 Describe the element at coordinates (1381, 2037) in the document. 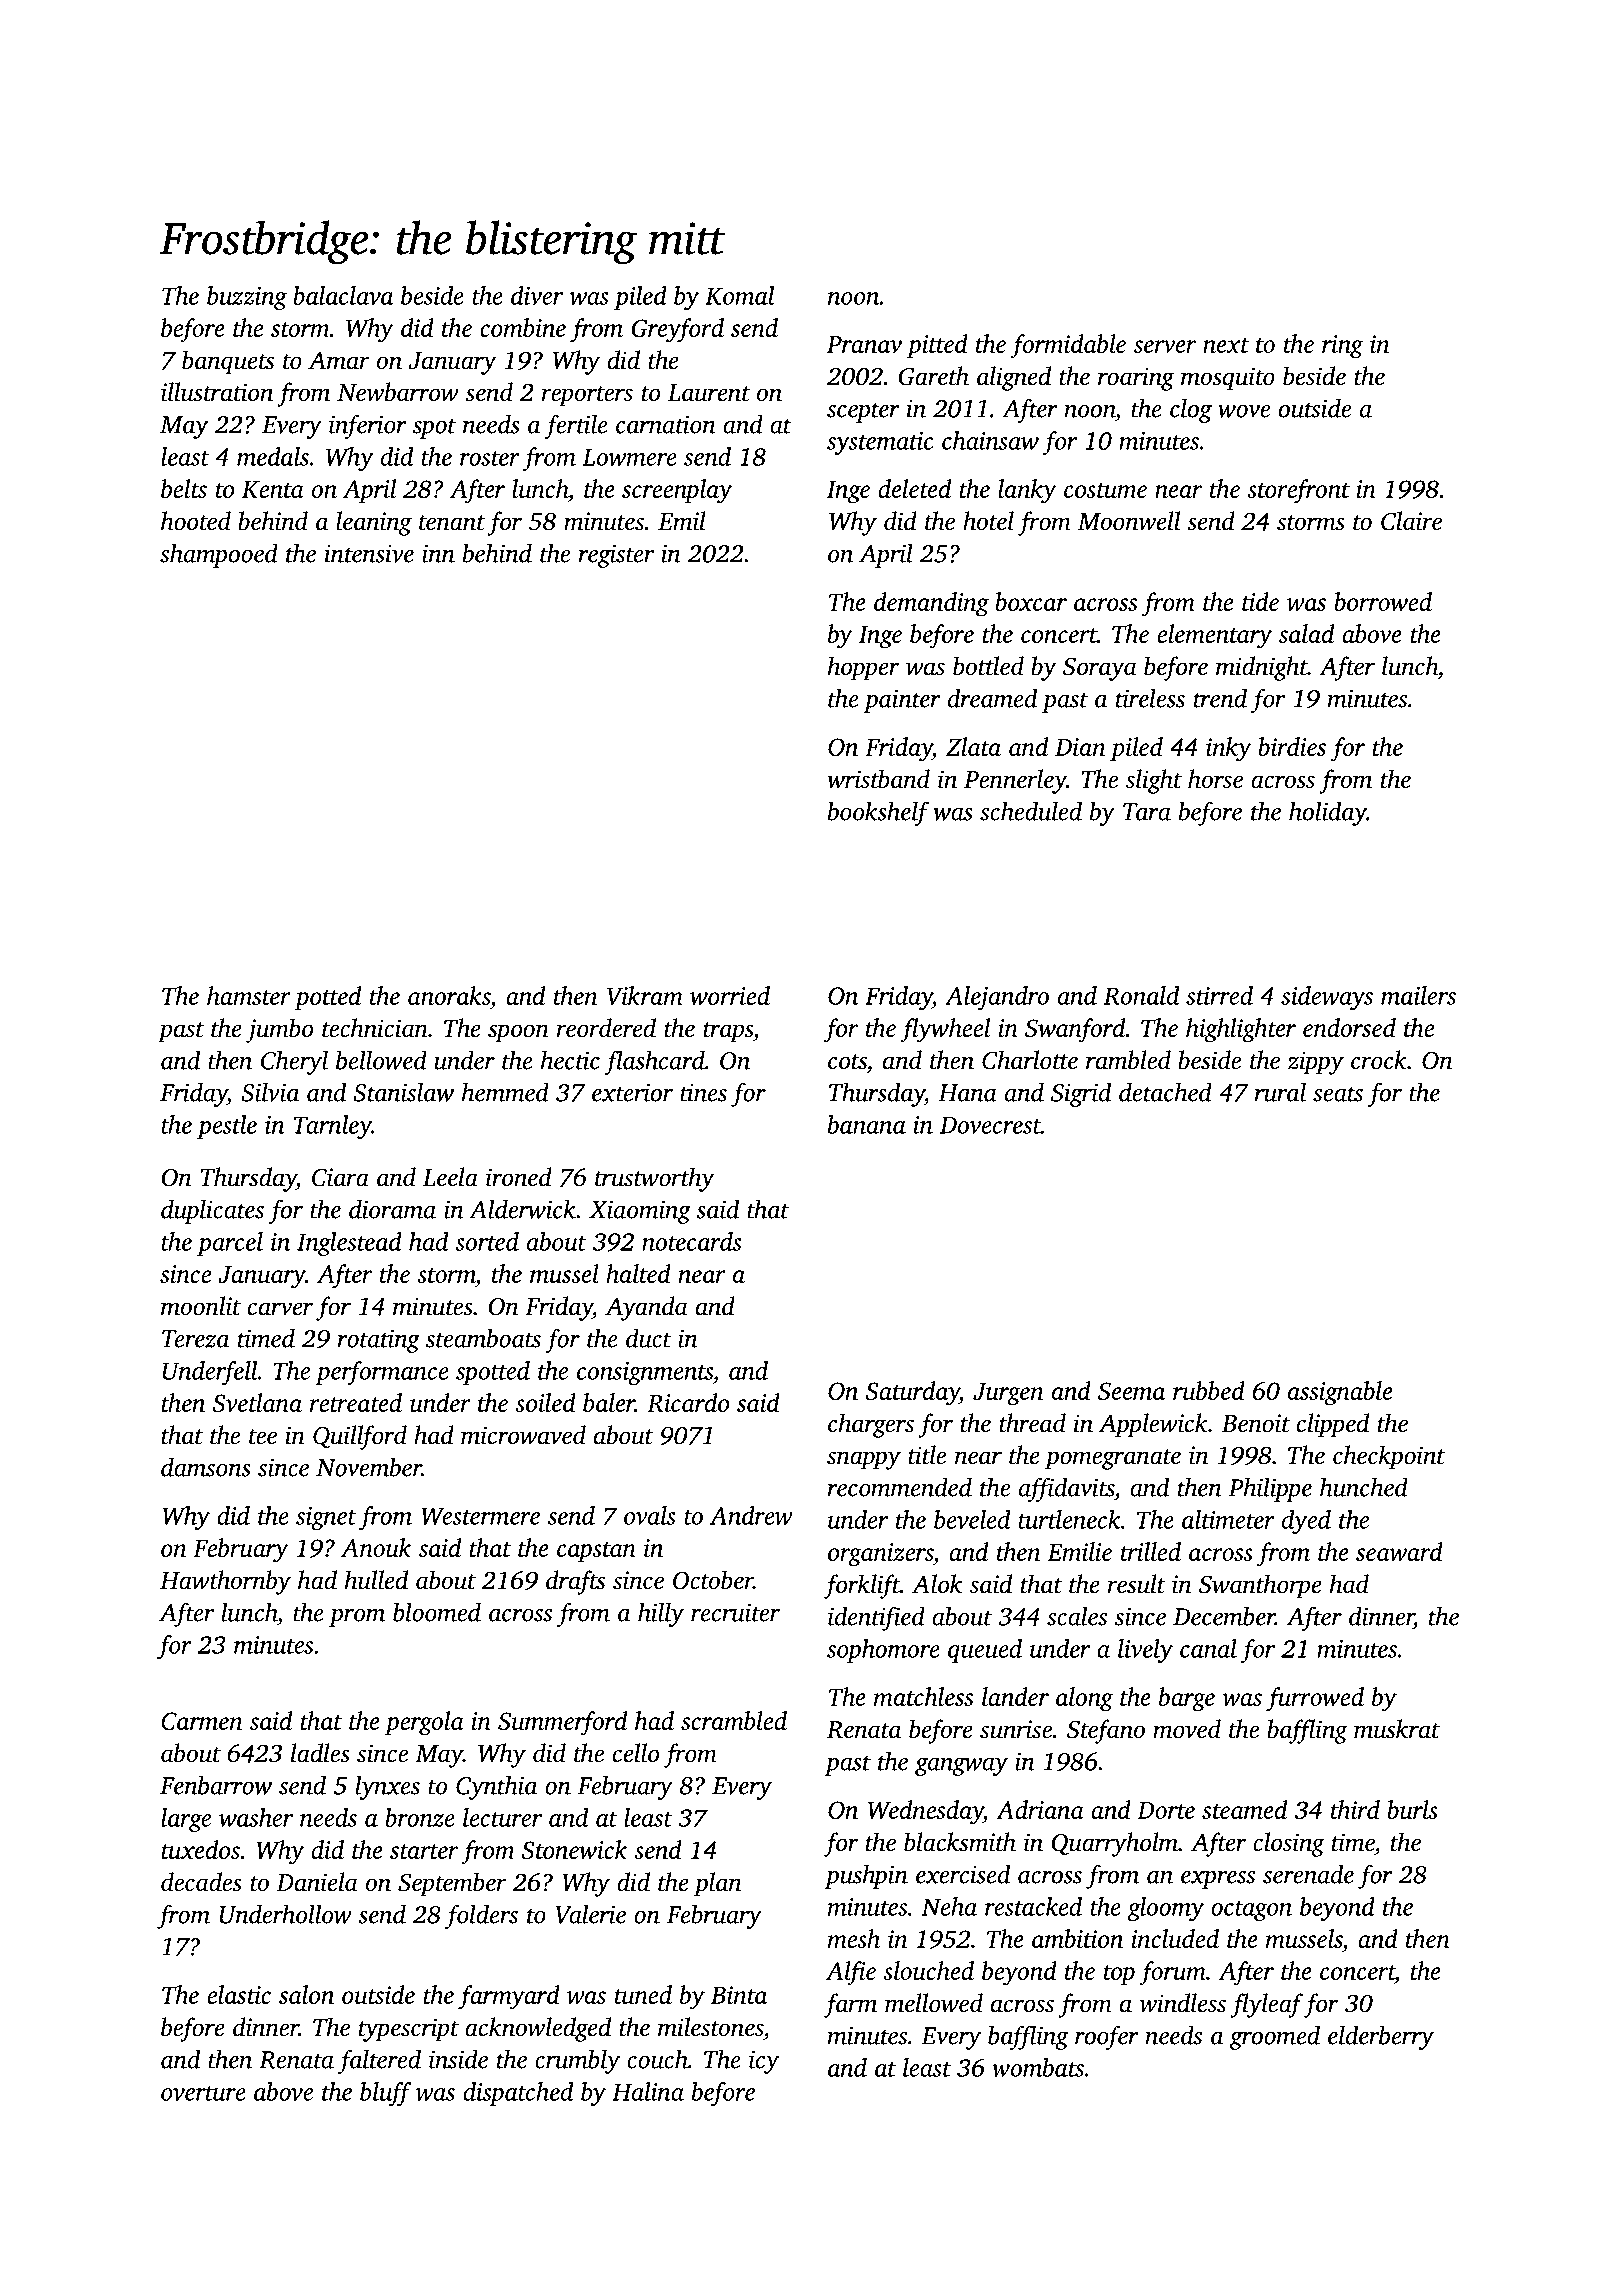

I see `elderberry` at that location.
